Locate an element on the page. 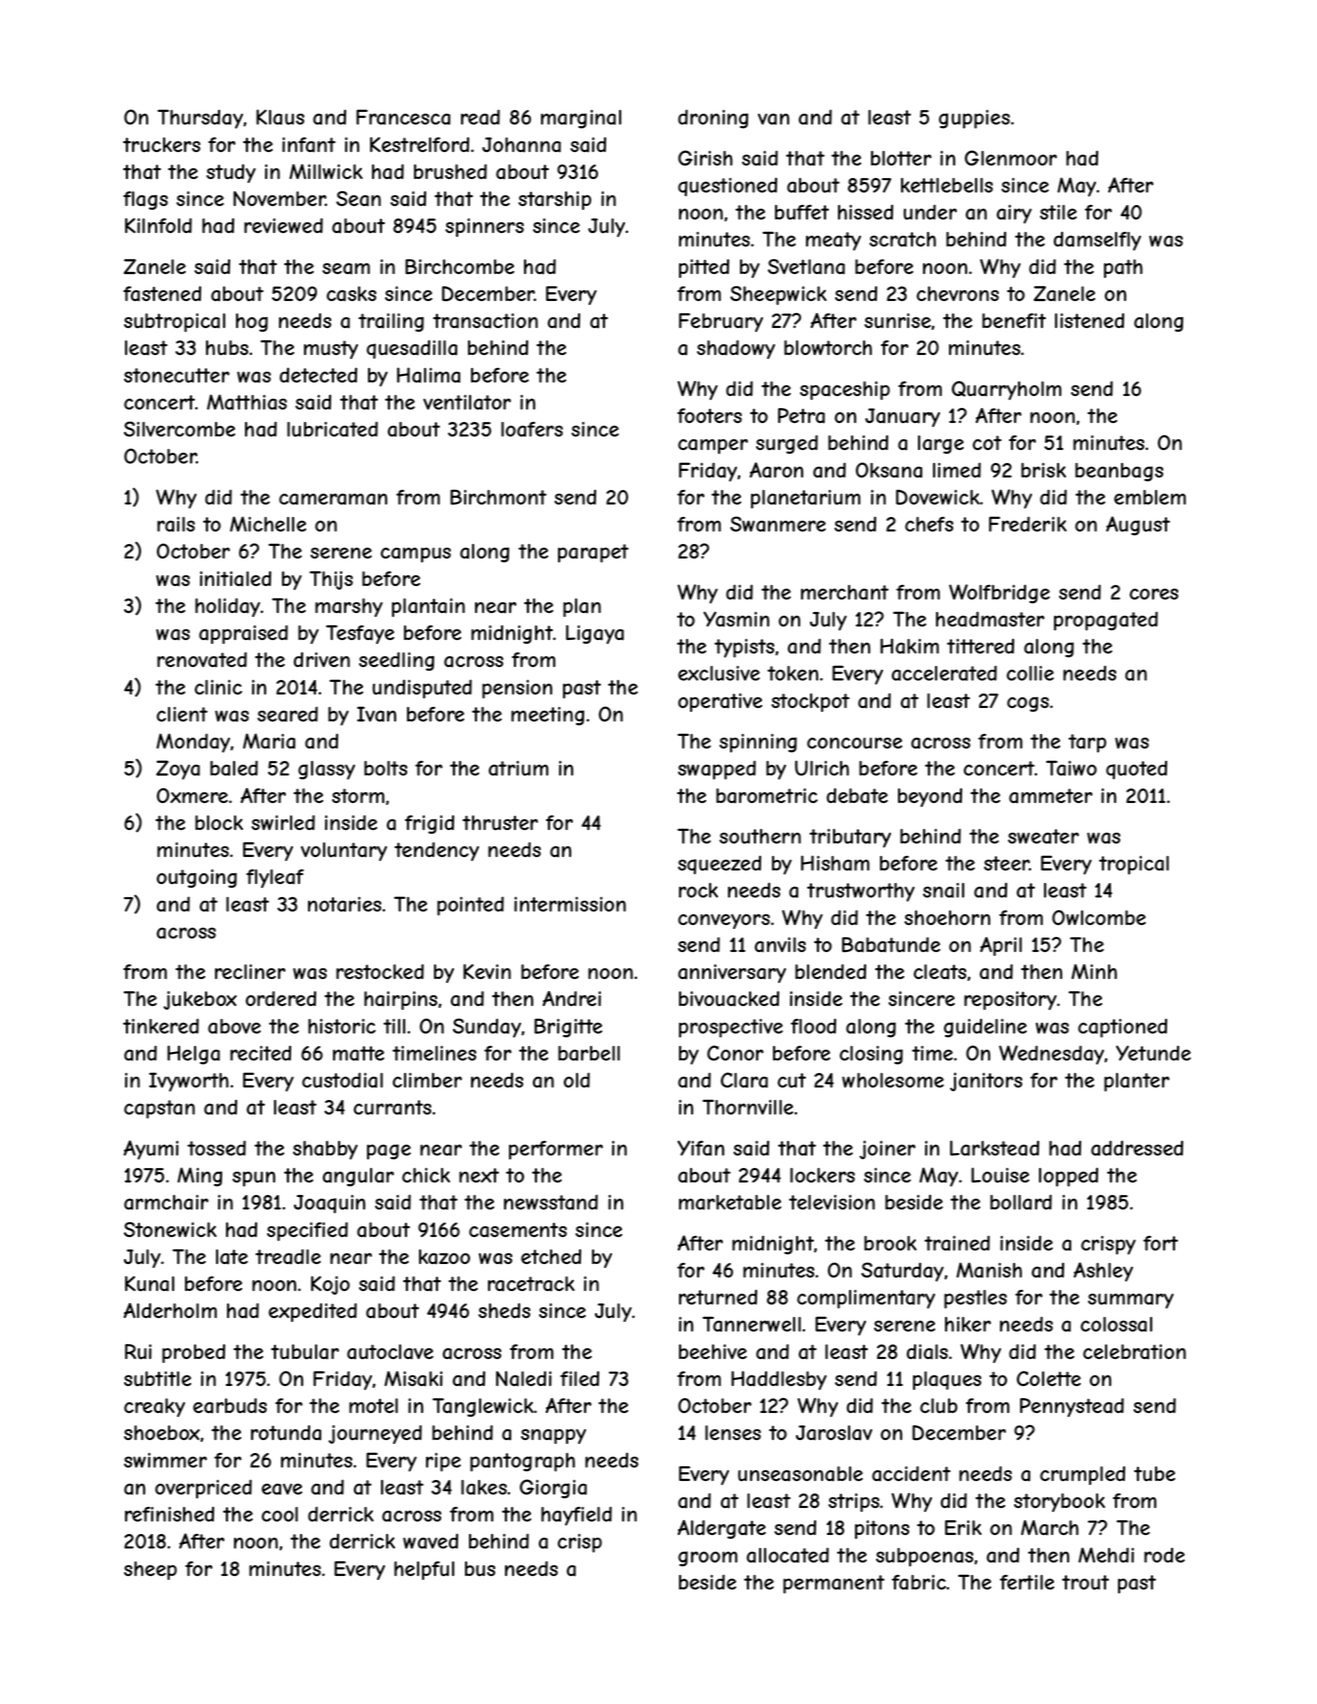 This page has height=1704, width=1317. celebration is located at coordinates (1134, 1352).
